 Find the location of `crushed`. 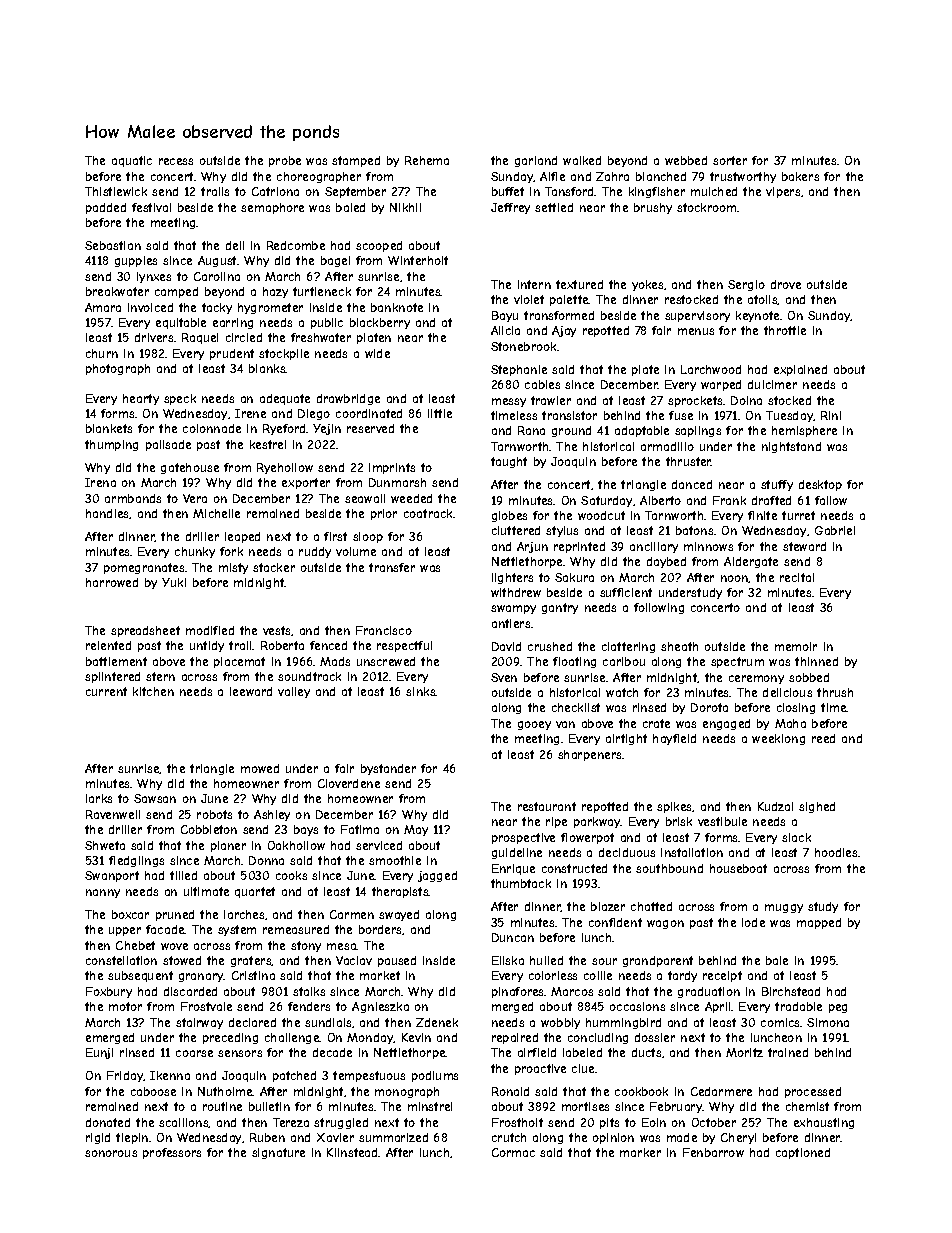

crushed is located at coordinates (550, 646).
